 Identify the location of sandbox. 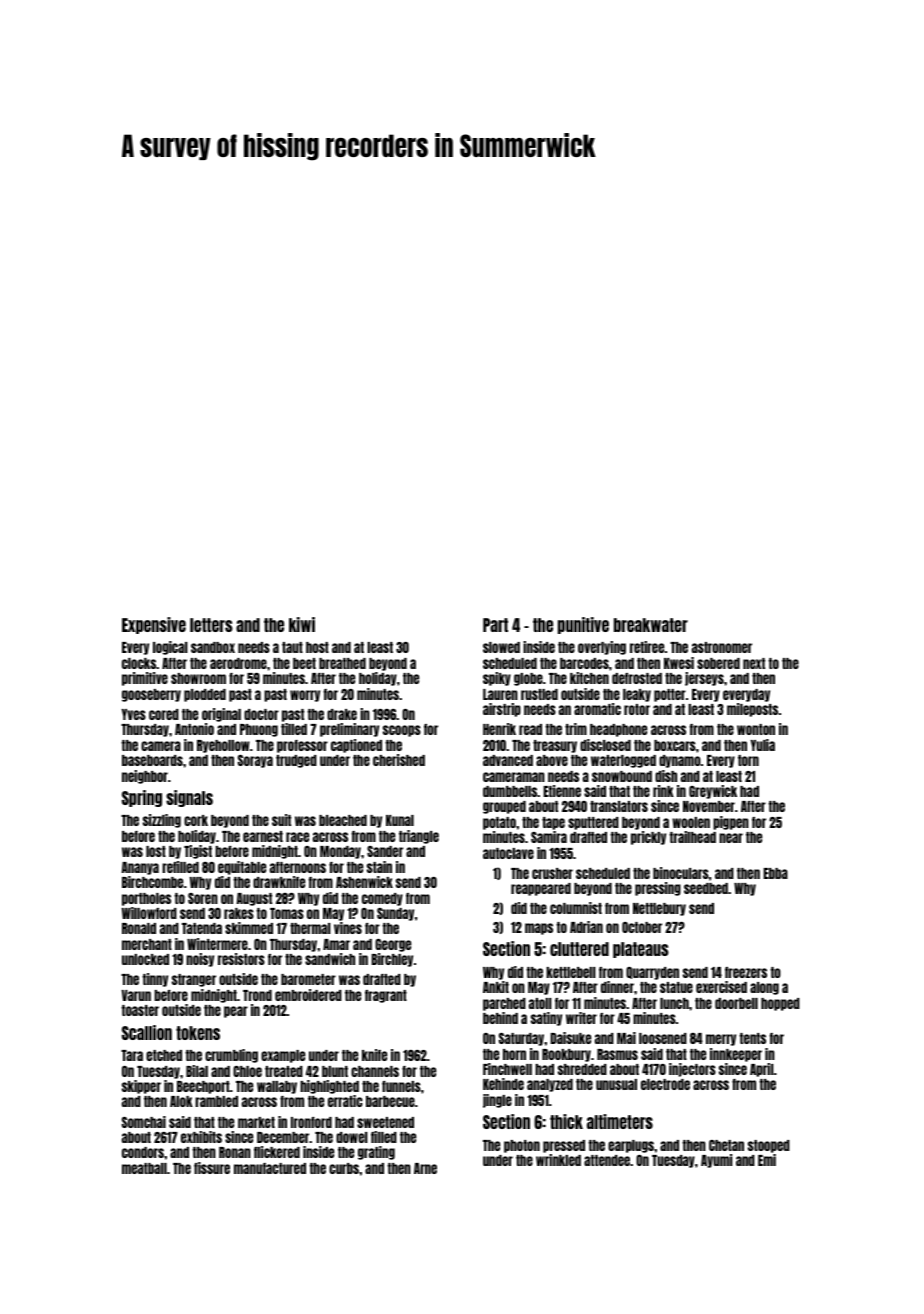
(213, 647).
